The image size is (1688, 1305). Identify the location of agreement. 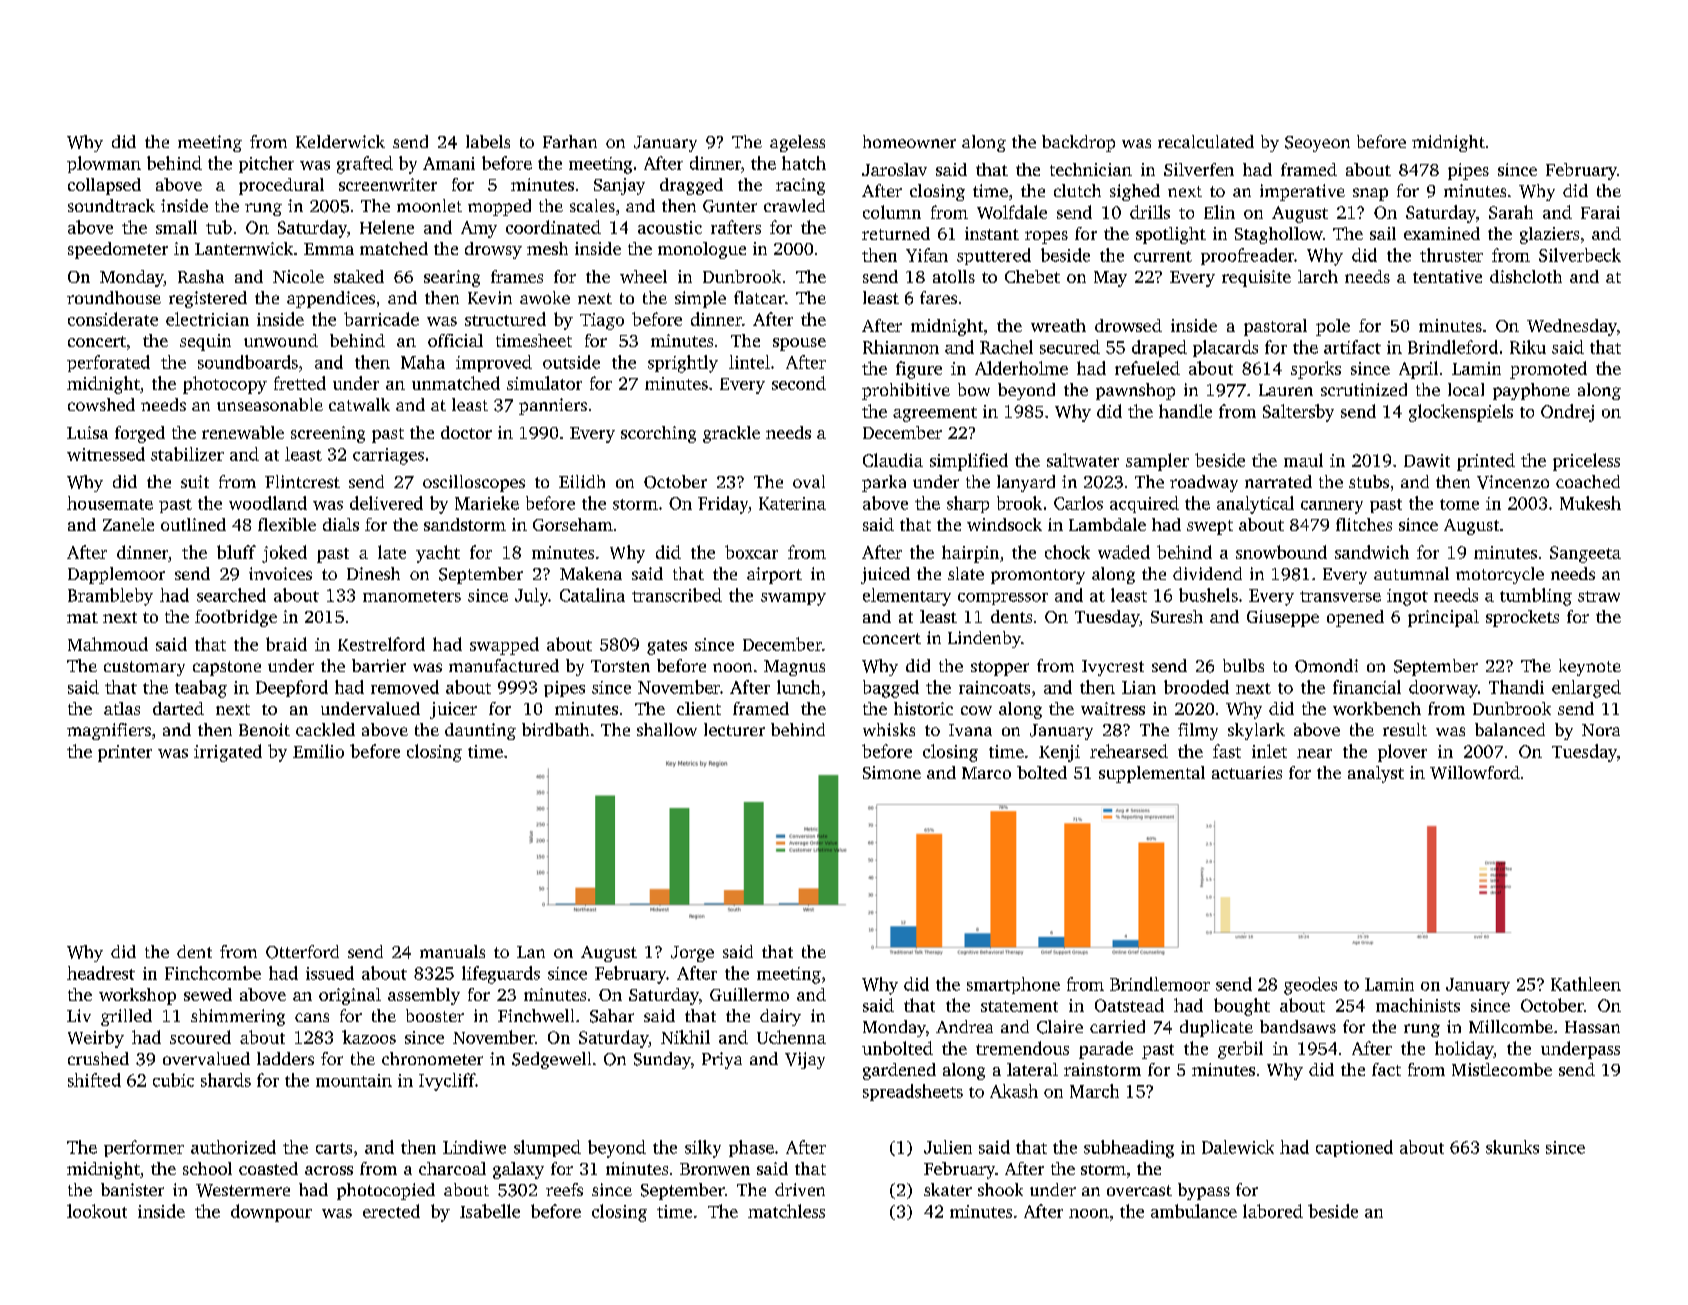
(935, 414).
